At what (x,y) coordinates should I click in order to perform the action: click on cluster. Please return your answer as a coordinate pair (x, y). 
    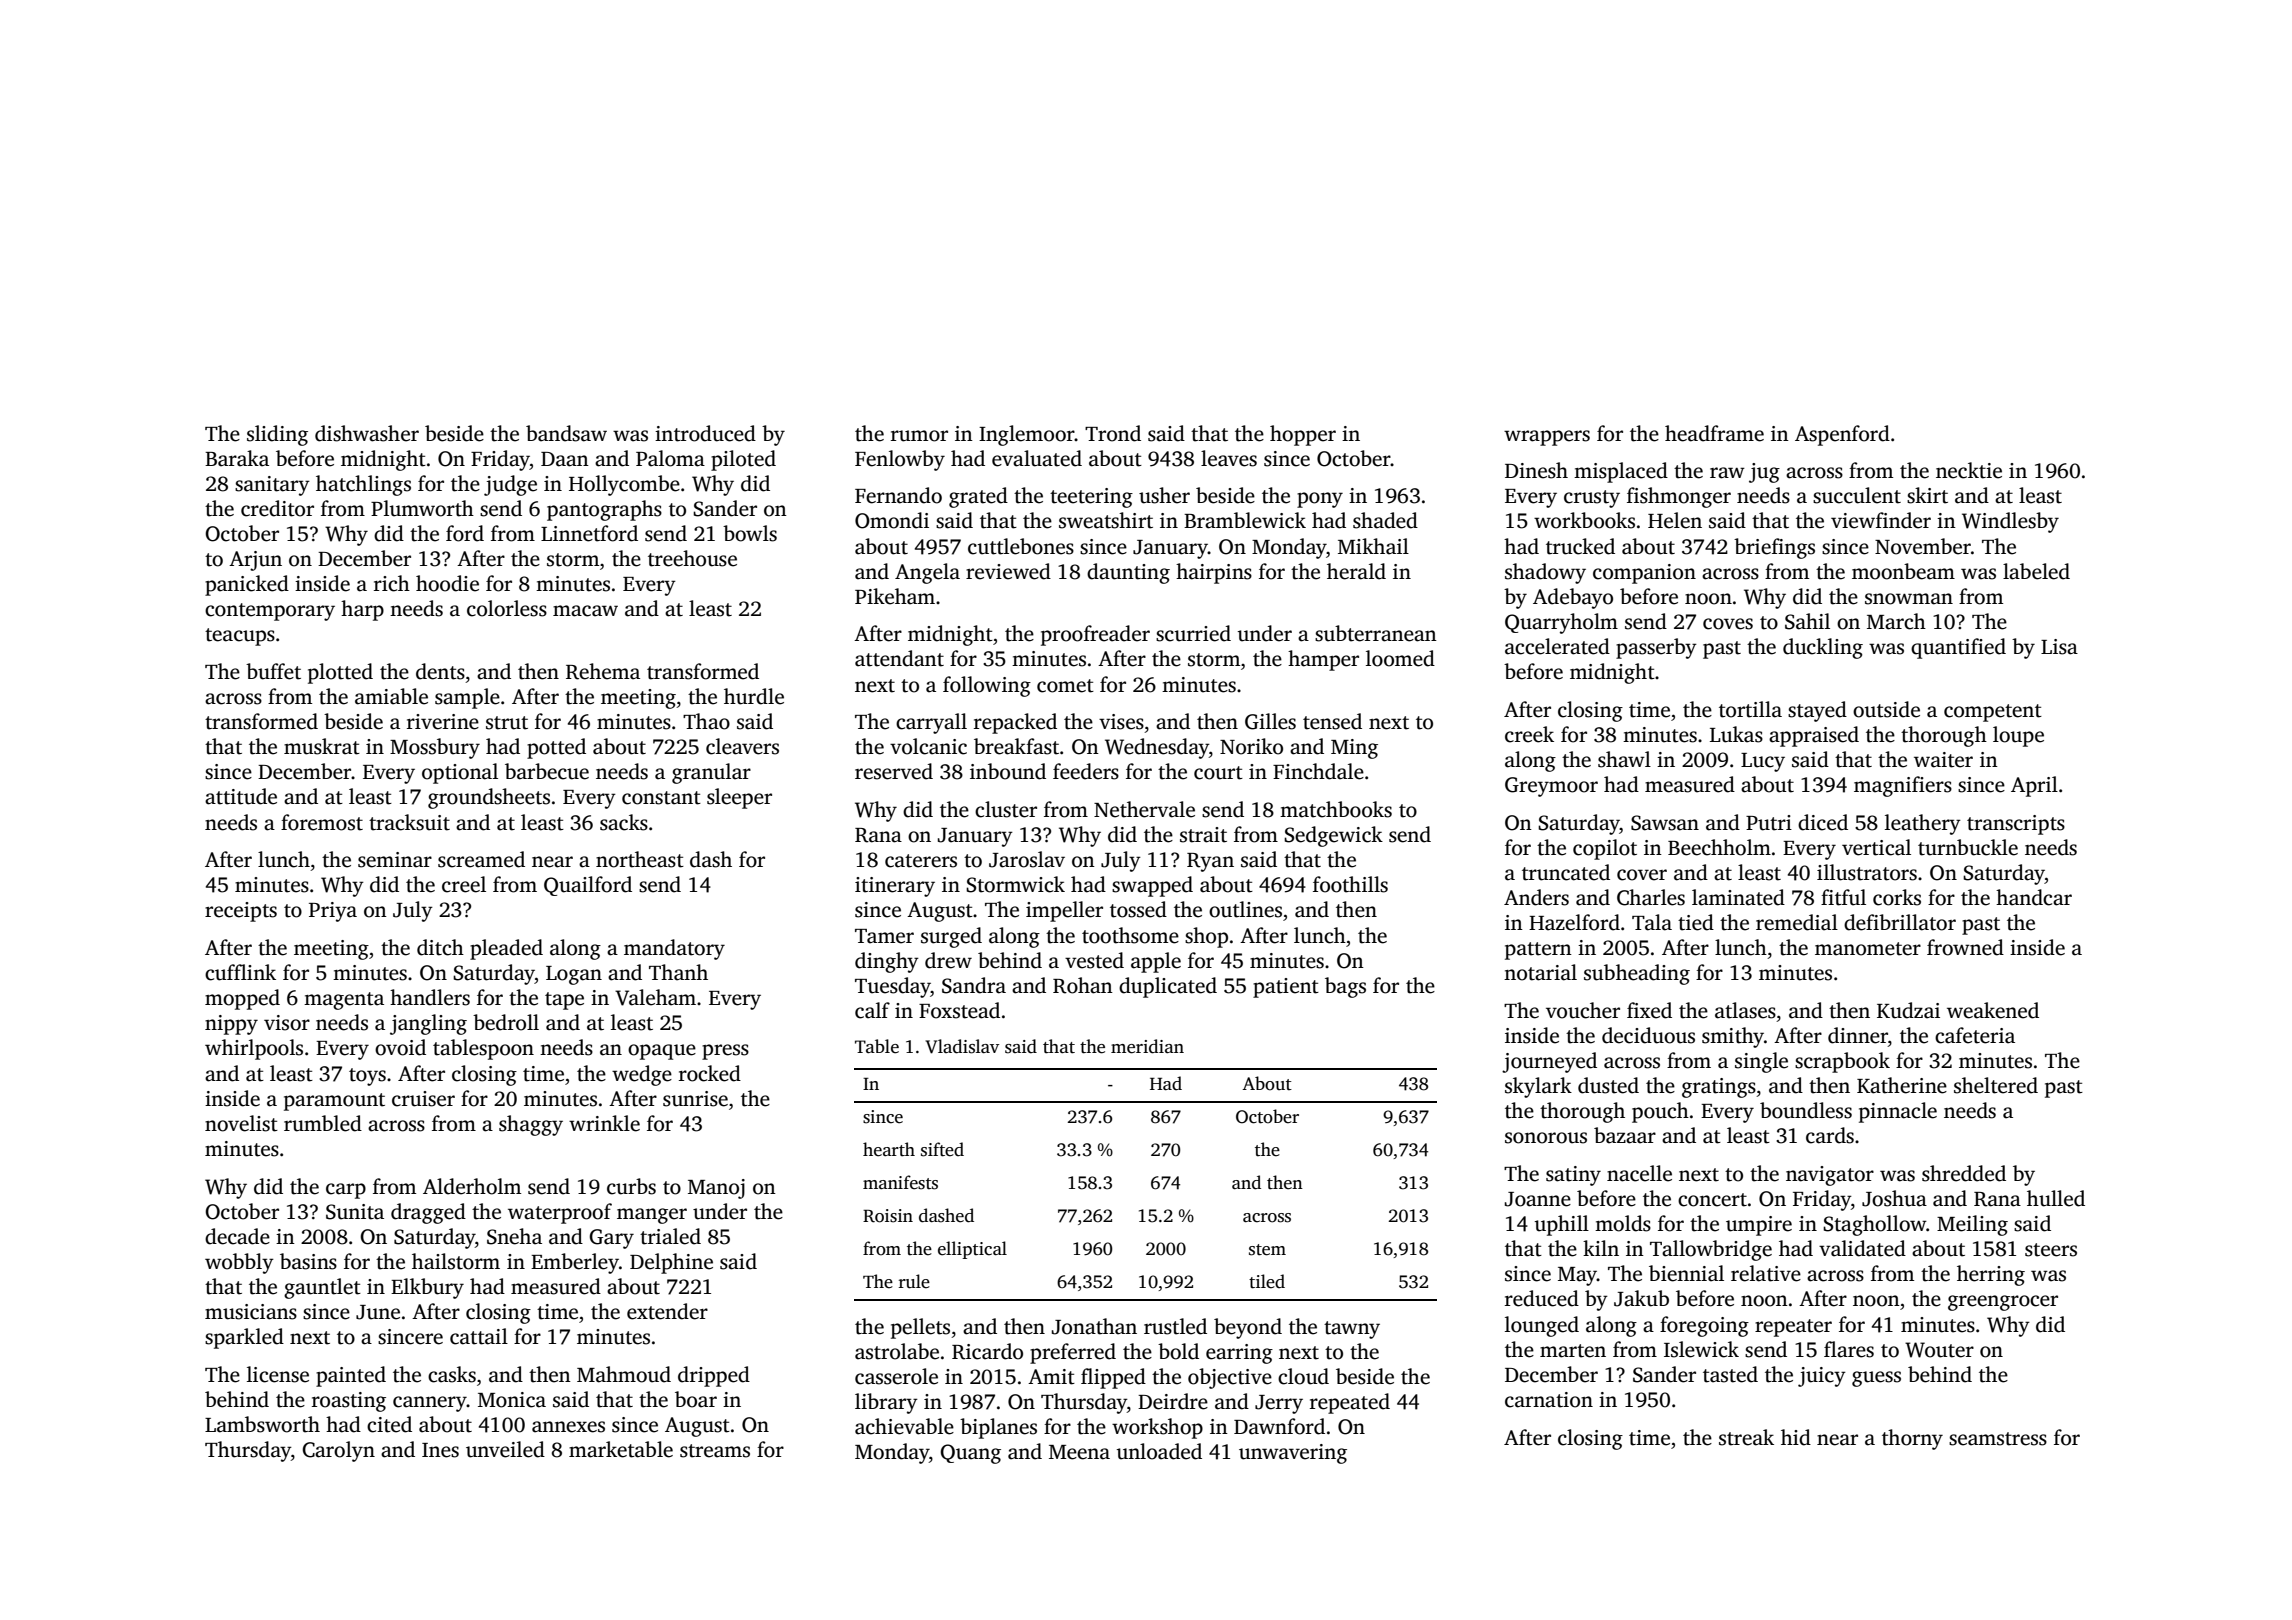
    Looking at the image, I should click on (1006, 809).
